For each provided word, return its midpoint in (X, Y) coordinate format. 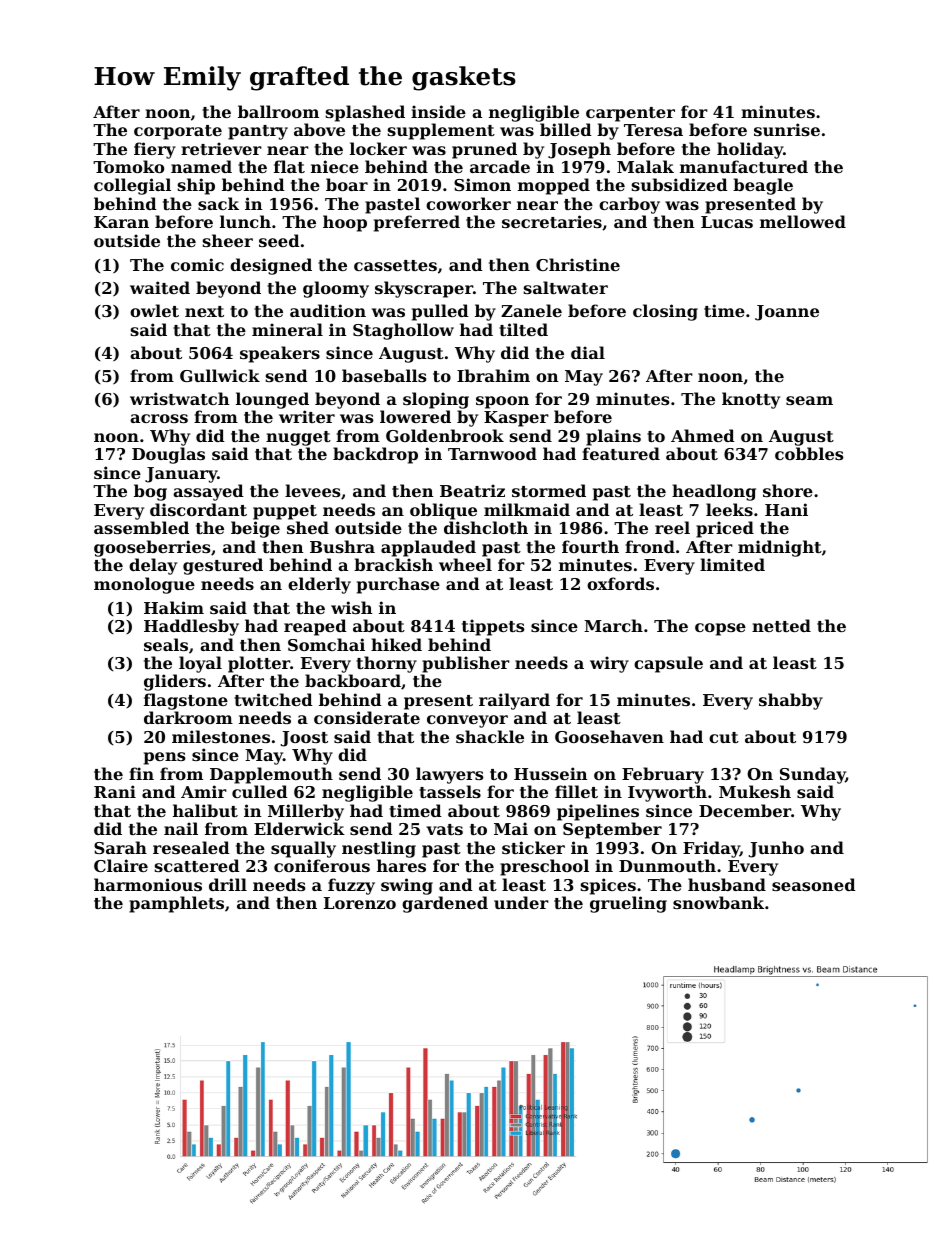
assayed (208, 492)
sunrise (787, 129)
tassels (450, 791)
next (204, 311)
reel (672, 527)
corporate (178, 132)
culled (260, 791)
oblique (443, 511)
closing (665, 312)
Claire (121, 865)
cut (724, 737)
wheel (465, 564)
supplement (441, 131)
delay (153, 566)
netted (781, 625)
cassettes (395, 265)
